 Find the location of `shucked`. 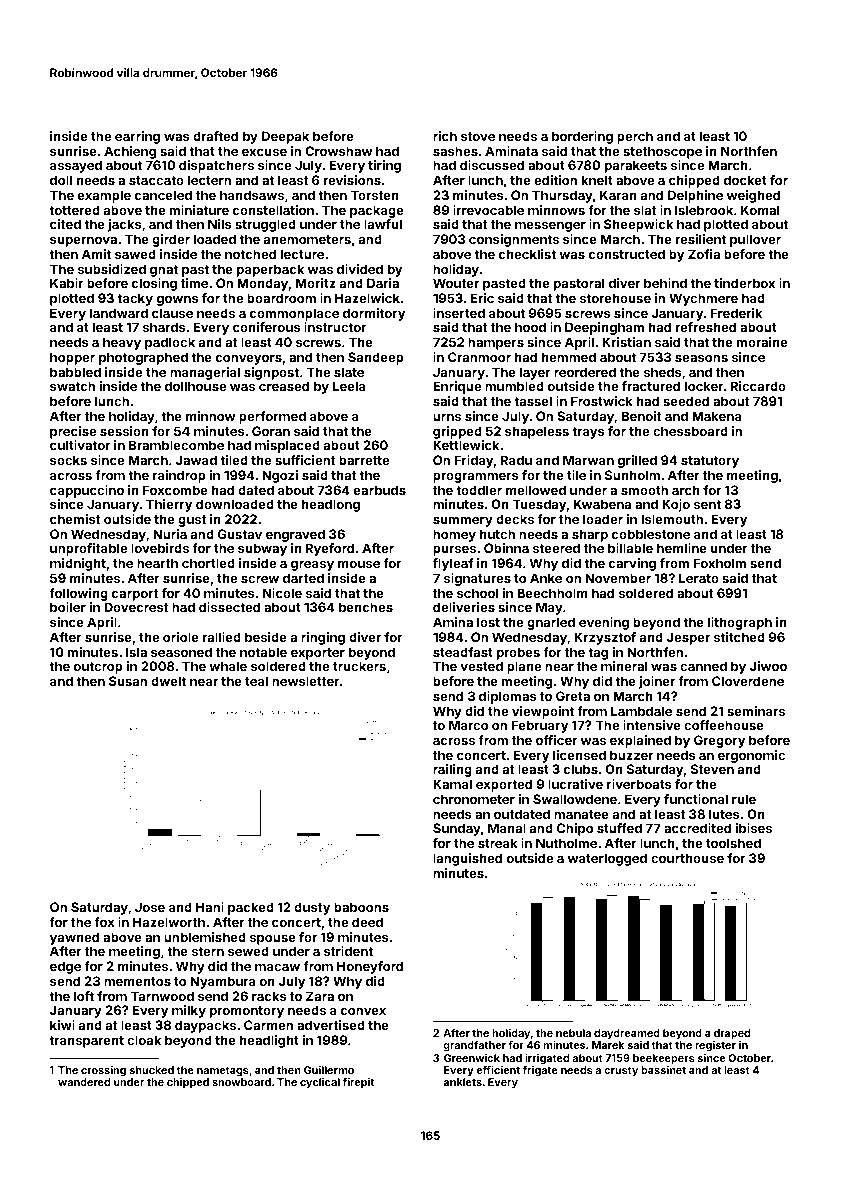

shucked is located at coordinates (152, 1070).
